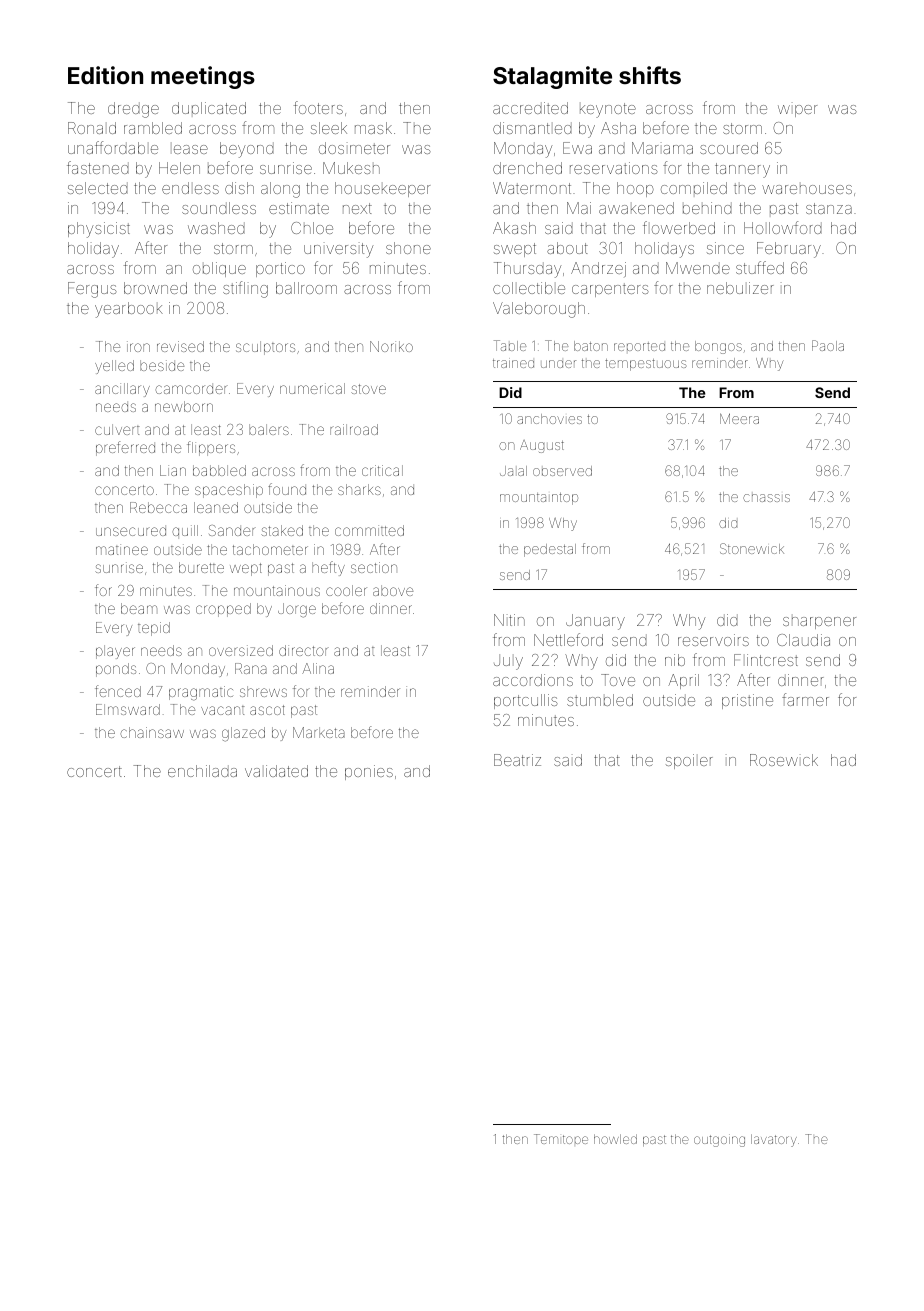 This document has width=924, height=1311. What do you see at coordinates (517, 760) in the document?
I see `Beatriz` at bounding box center [517, 760].
